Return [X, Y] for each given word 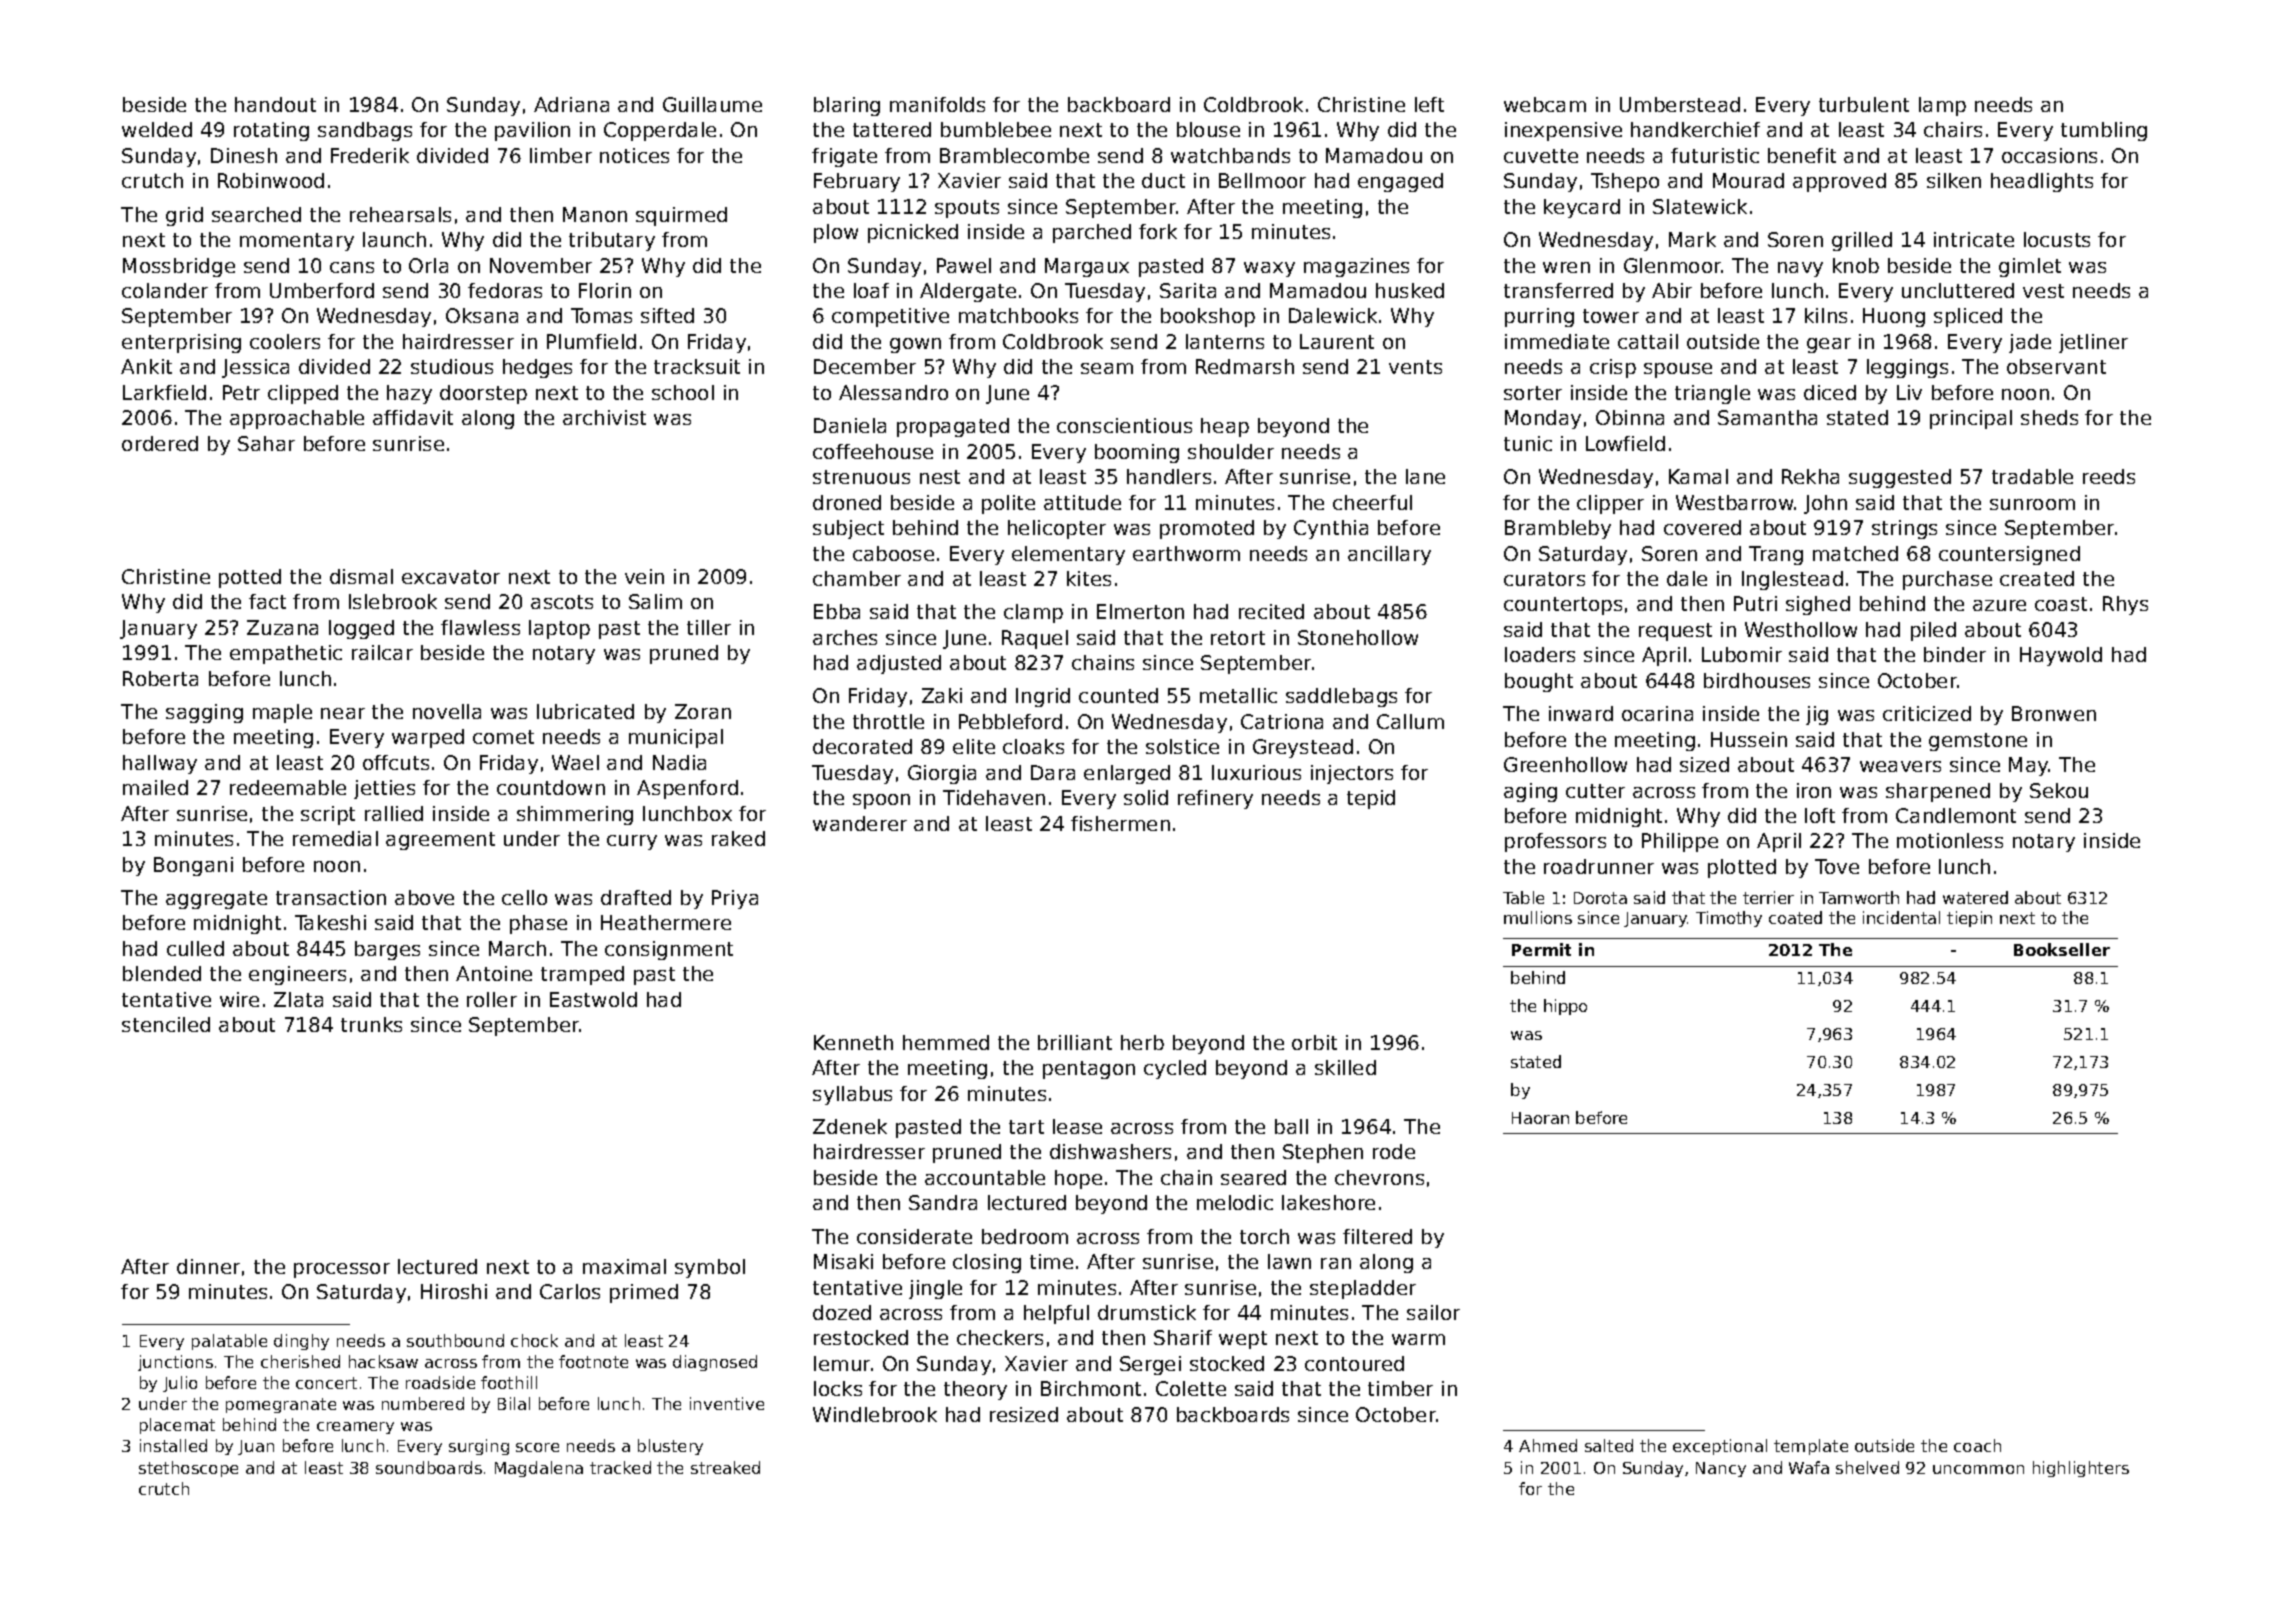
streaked [725, 1467]
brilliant [1075, 1042]
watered [1975, 897]
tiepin [1969, 919]
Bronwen [2054, 713]
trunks [371, 1024]
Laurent [1337, 341]
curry [632, 842]
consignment [669, 950]
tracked [620, 1467]
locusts [2057, 239]
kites [1089, 578]
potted [250, 578]
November [541, 265]
